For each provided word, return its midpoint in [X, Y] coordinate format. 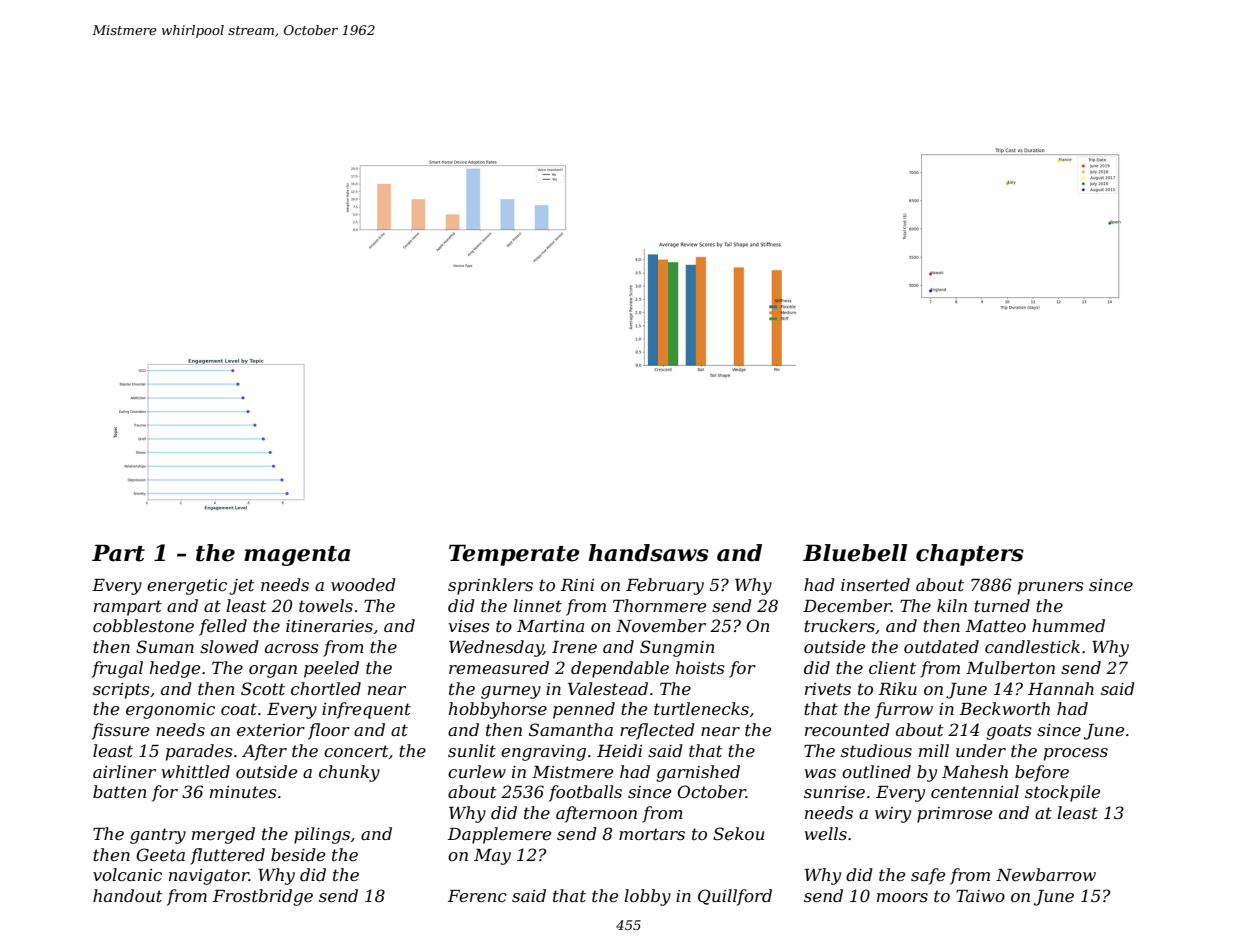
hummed [1068, 625]
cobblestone [143, 625]
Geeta [160, 854]
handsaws [649, 553]
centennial [975, 791]
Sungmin [677, 648]
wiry [893, 815]
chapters [970, 555]
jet [242, 587]
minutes [243, 792]
